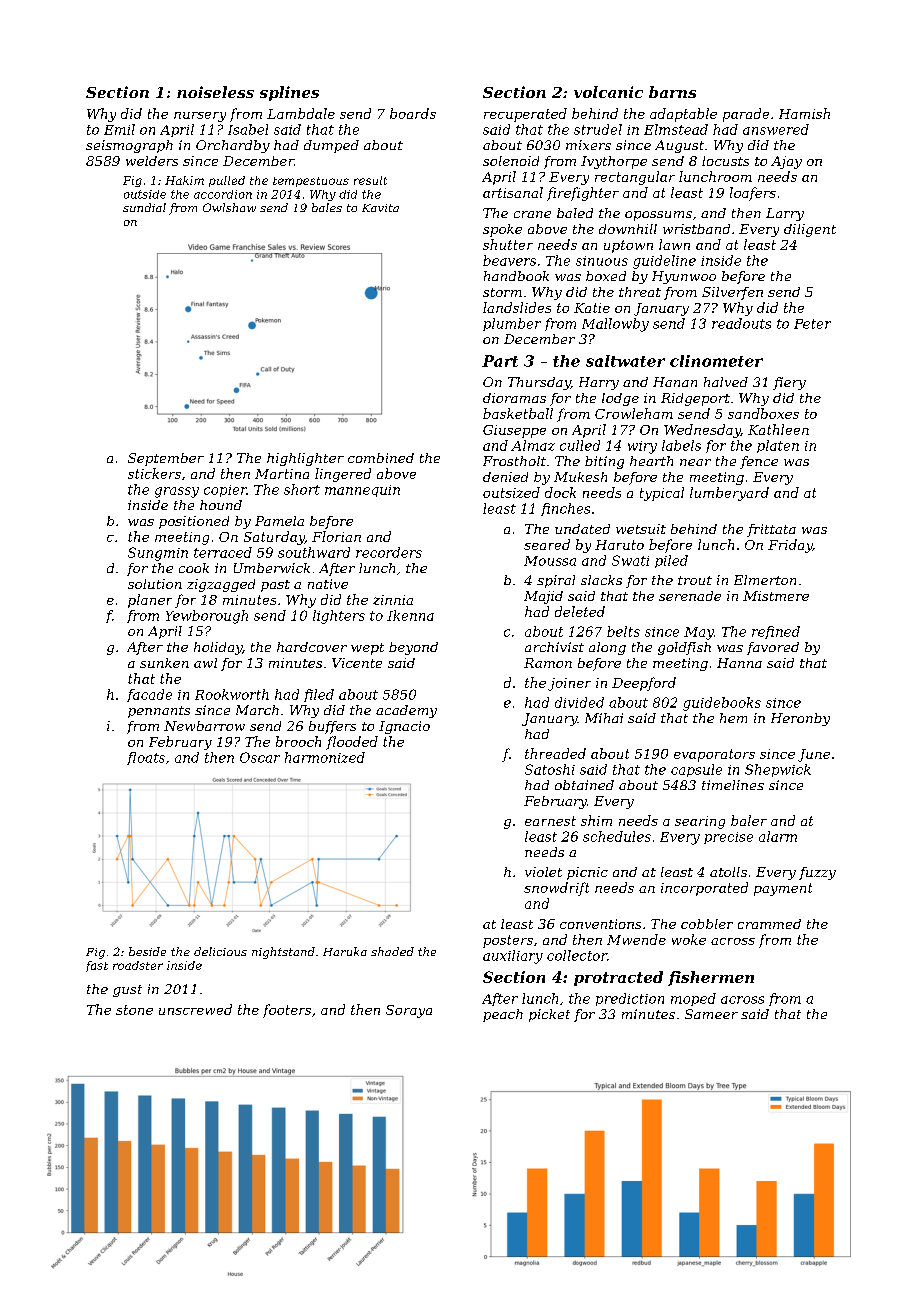  What do you see at coordinates (331, 146) in the screenshot?
I see `dumped` at bounding box center [331, 146].
